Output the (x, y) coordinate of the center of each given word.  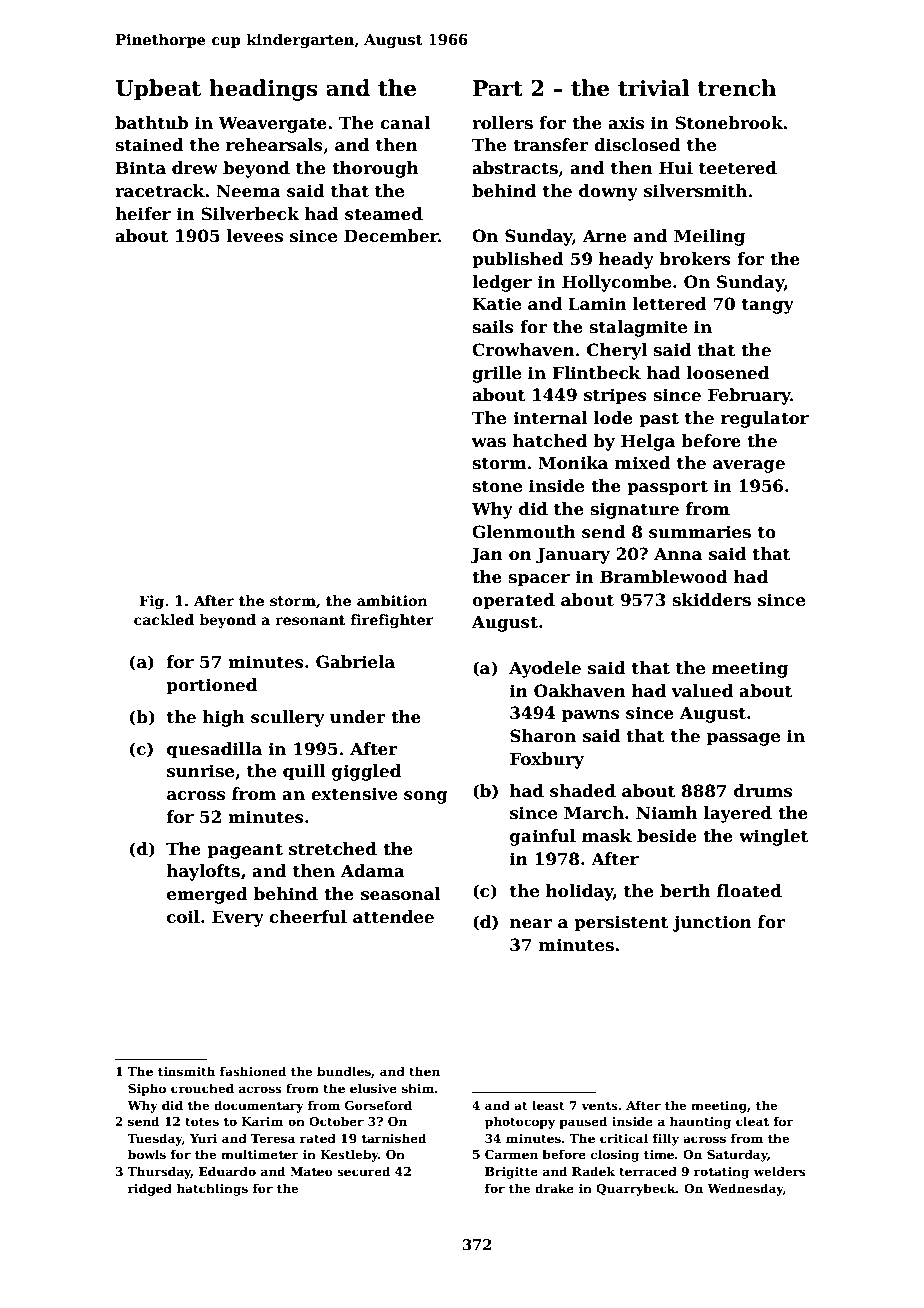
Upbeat (158, 90)
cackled (164, 619)
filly (666, 1139)
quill (304, 772)
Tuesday (154, 1139)
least (548, 1105)
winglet (774, 837)
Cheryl (617, 351)
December (391, 236)
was (489, 443)
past (659, 420)
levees (255, 236)
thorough (375, 169)
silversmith (695, 191)
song (426, 797)
